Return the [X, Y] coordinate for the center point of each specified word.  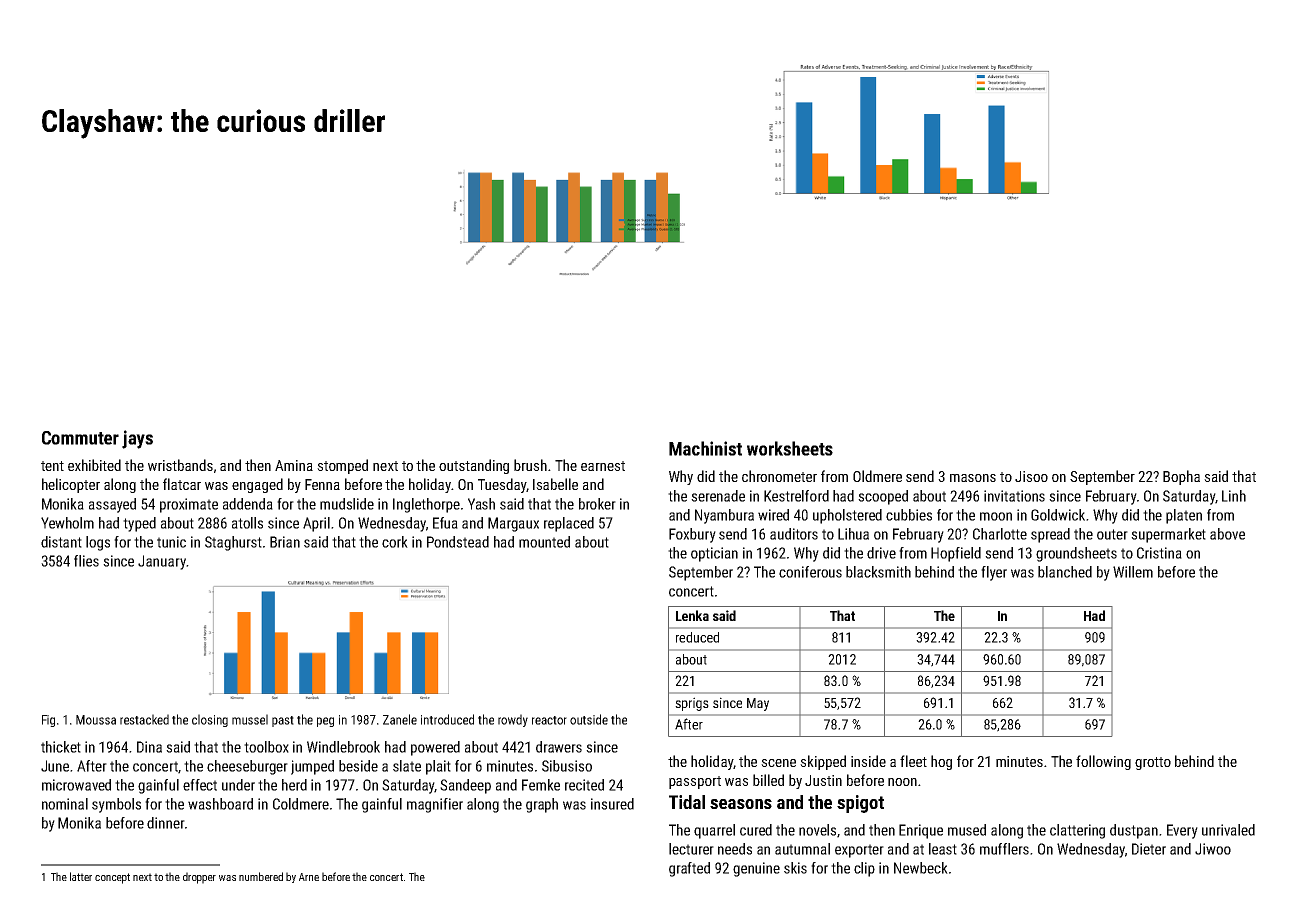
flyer [994, 573]
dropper [199, 878]
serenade [718, 496]
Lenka [692, 615]
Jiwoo [1213, 849]
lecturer [691, 849]
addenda [248, 504]
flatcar [182, 484]
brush [530, 465]
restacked [144, 719]
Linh [1234, 496]
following [1103, 762]
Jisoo [1031, 476]
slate [407, 766]
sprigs [692, 704]
